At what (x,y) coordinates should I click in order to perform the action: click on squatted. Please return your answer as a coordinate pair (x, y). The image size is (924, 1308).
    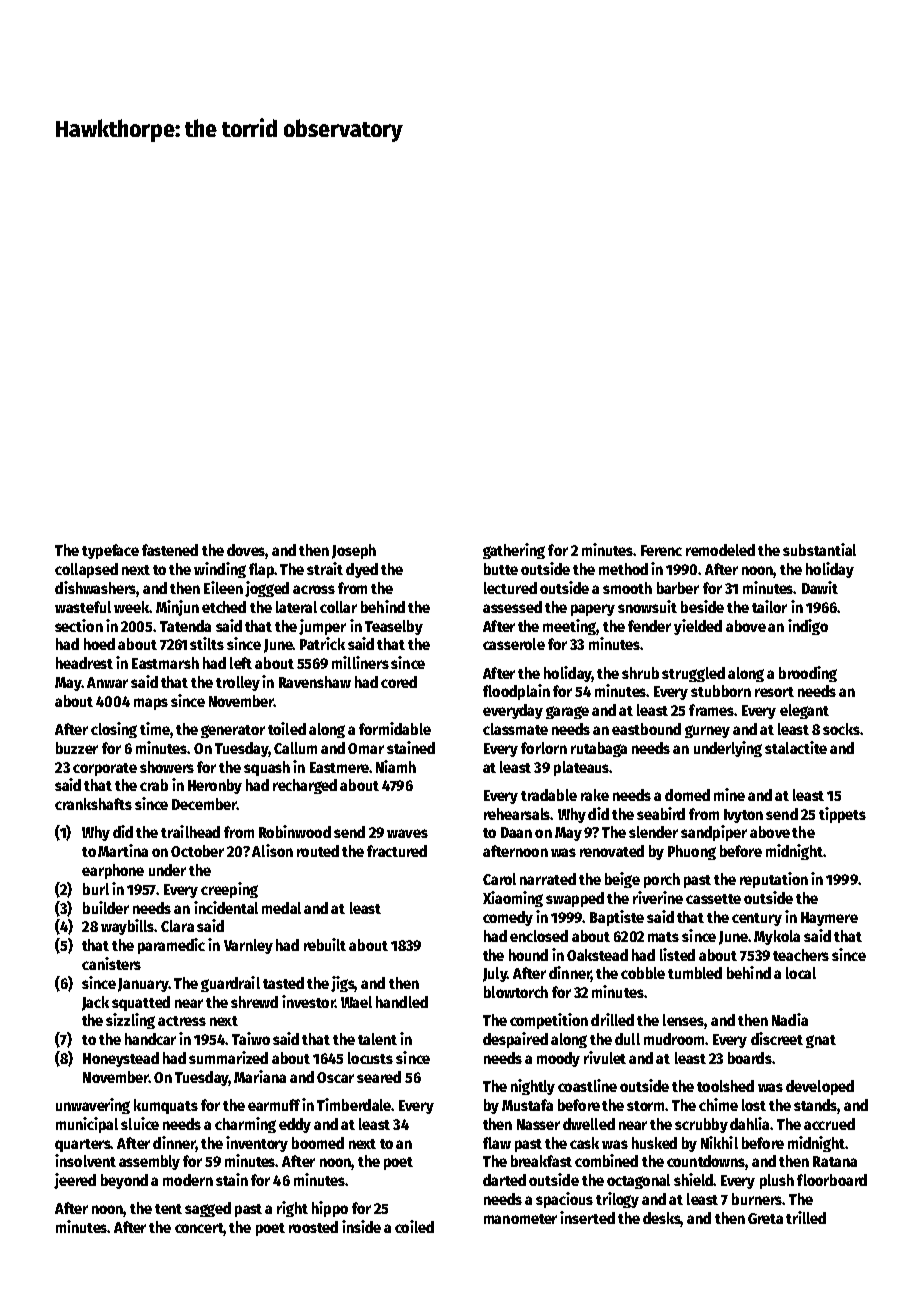
    Looking at the image, I should click on (141, 1003).
